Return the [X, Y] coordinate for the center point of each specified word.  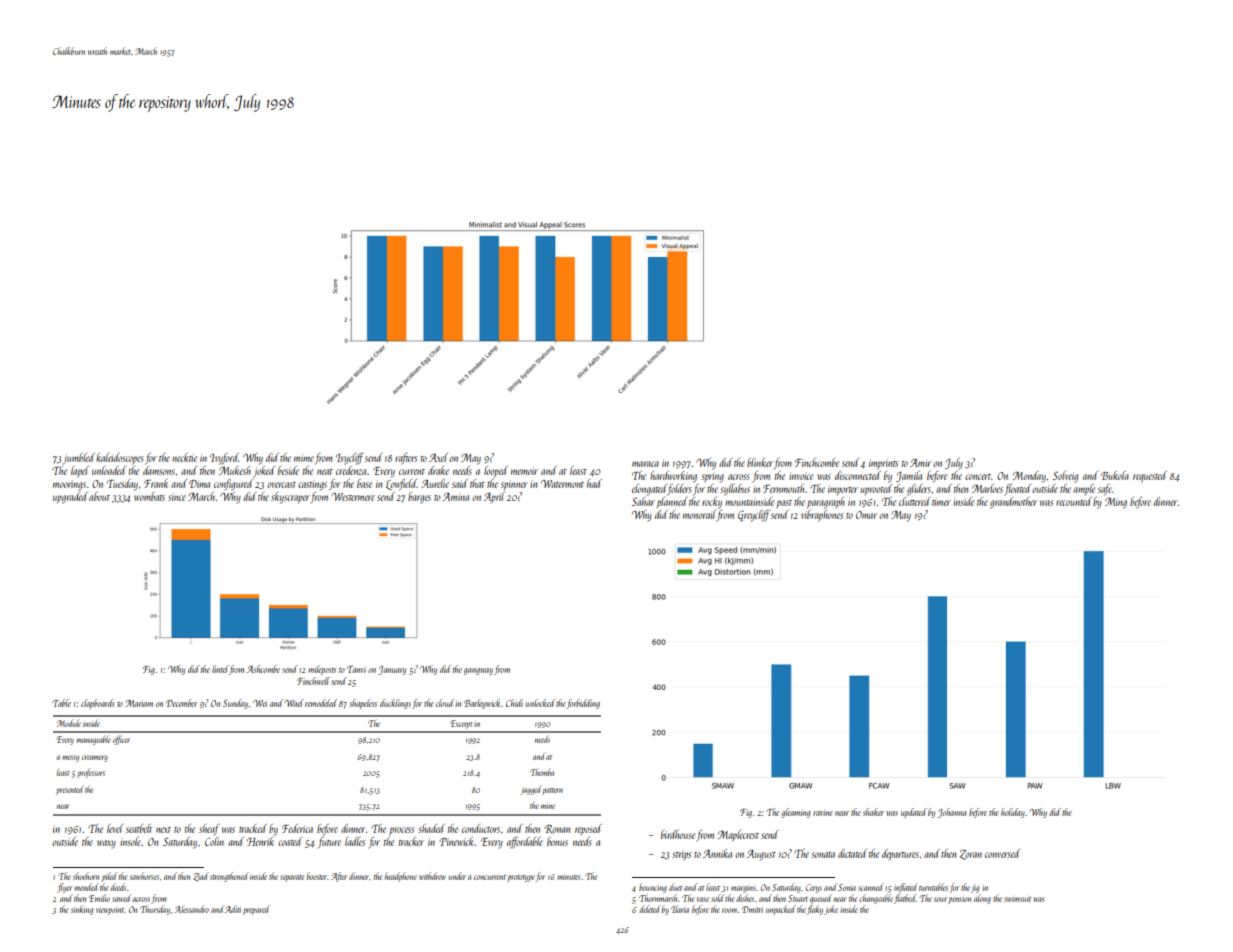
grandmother [1014, 503]
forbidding [583, 704]
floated [1017, 490]
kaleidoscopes [120, 459]
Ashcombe [263, 669]
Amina [455, 497]
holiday [1013, 813]
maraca [645, 464]
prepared [256, 910]
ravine [823, 812]
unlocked [540, 703]
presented [70, 790]
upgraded [70, 498]
